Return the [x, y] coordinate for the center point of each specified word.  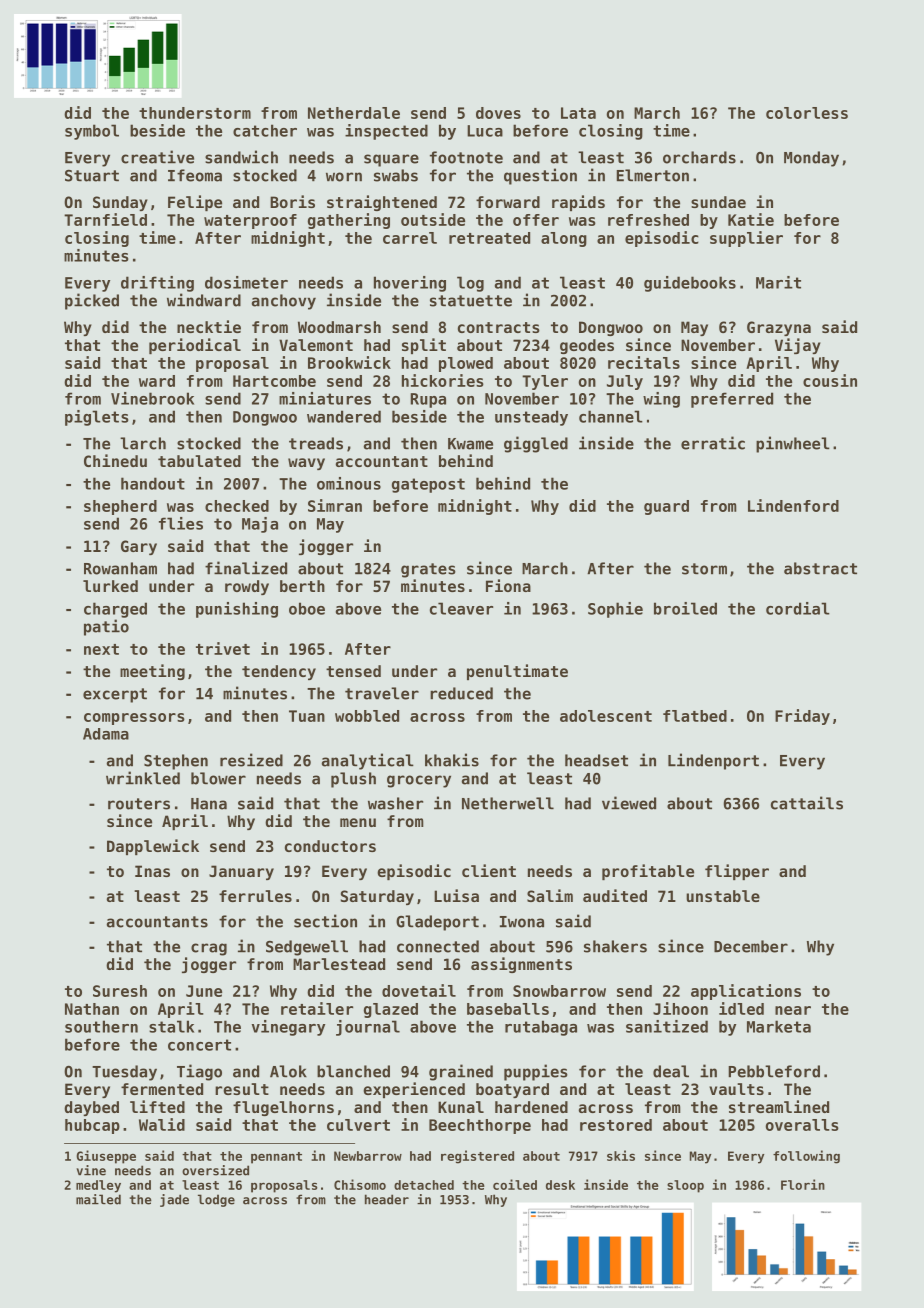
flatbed [695, 716]
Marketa [779, 1026]
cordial [798, 608]
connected [438, 946]
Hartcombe [274, 381]
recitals [644, 362]
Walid [162, 1124]
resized [251, 760]
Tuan [307, 716]
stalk [171, 1026]
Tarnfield [105, 219]
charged [115, 610]
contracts [499, 327]
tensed [353, 671]
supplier [746, 239]
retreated [489, 238]
